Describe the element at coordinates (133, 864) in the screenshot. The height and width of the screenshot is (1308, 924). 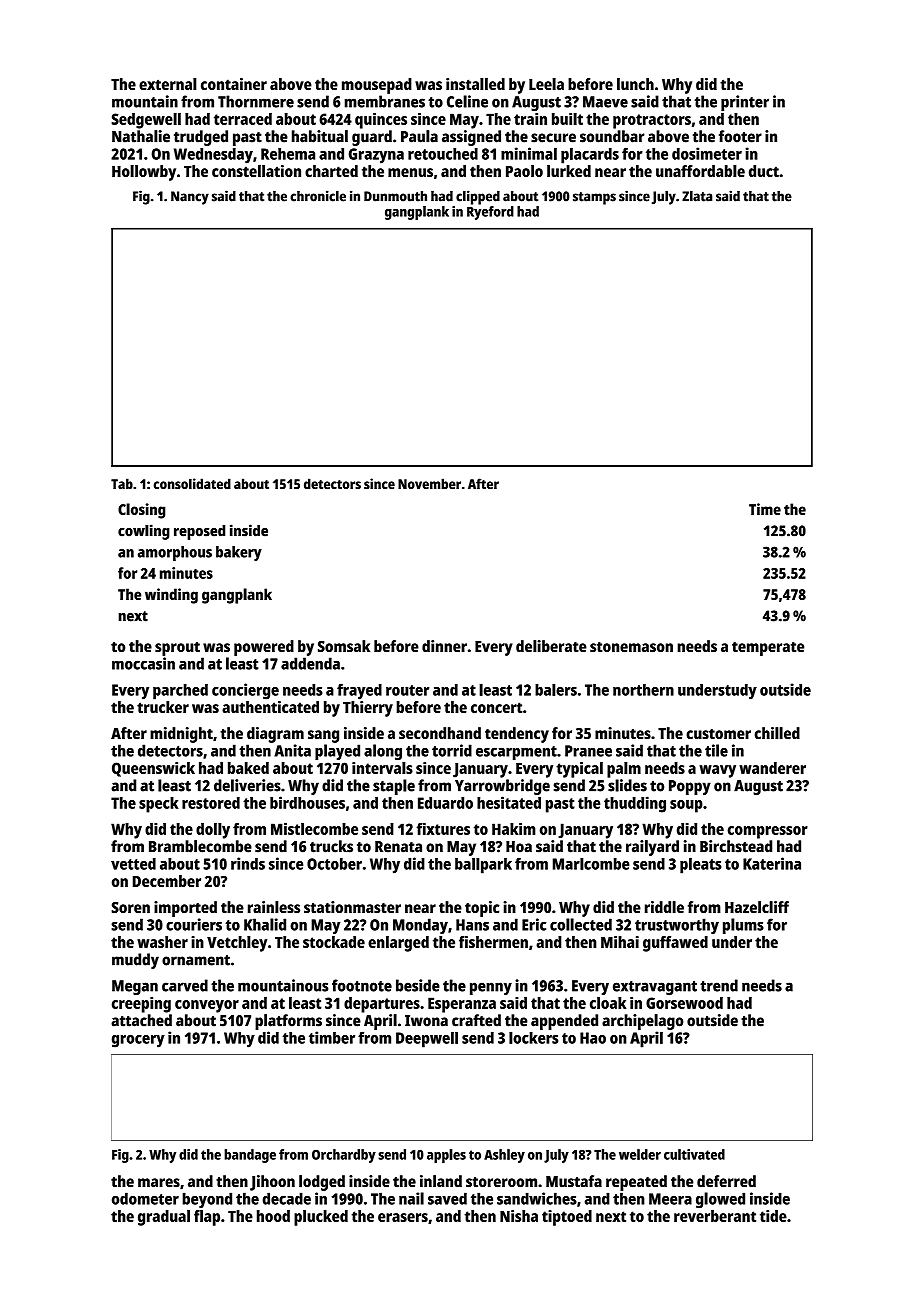
I see `vetted` at that location.
